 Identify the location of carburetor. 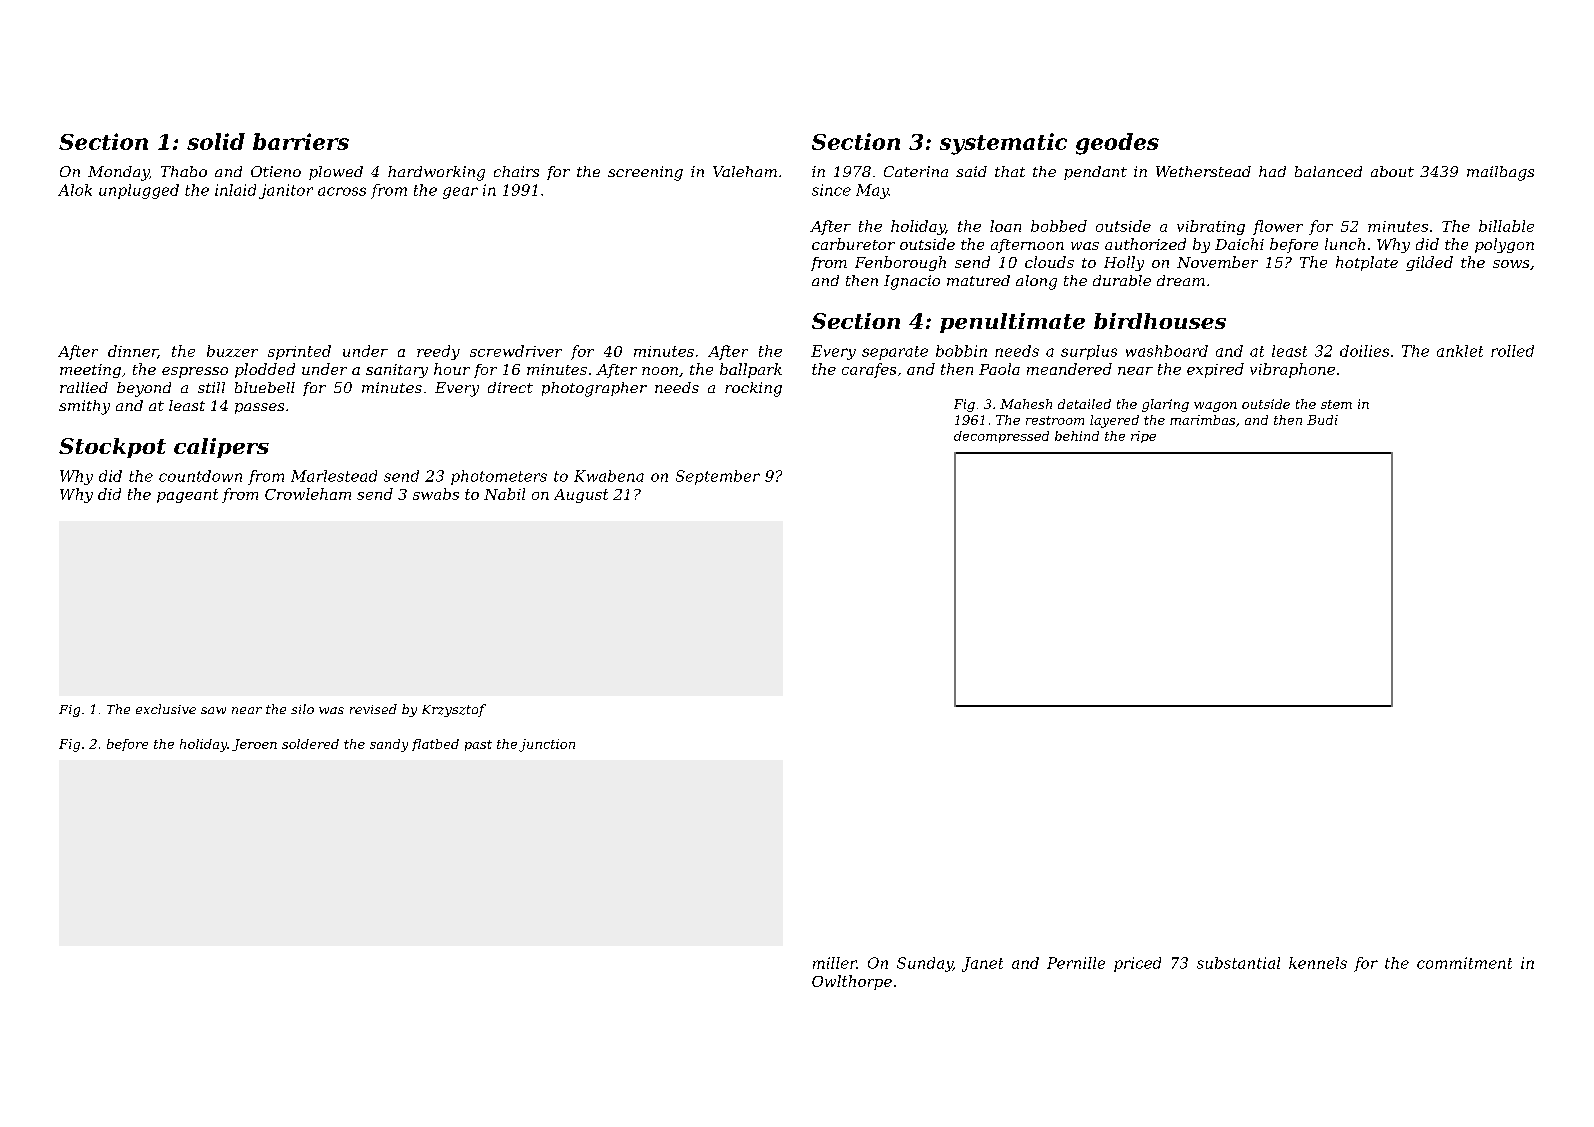
(853, 244).
